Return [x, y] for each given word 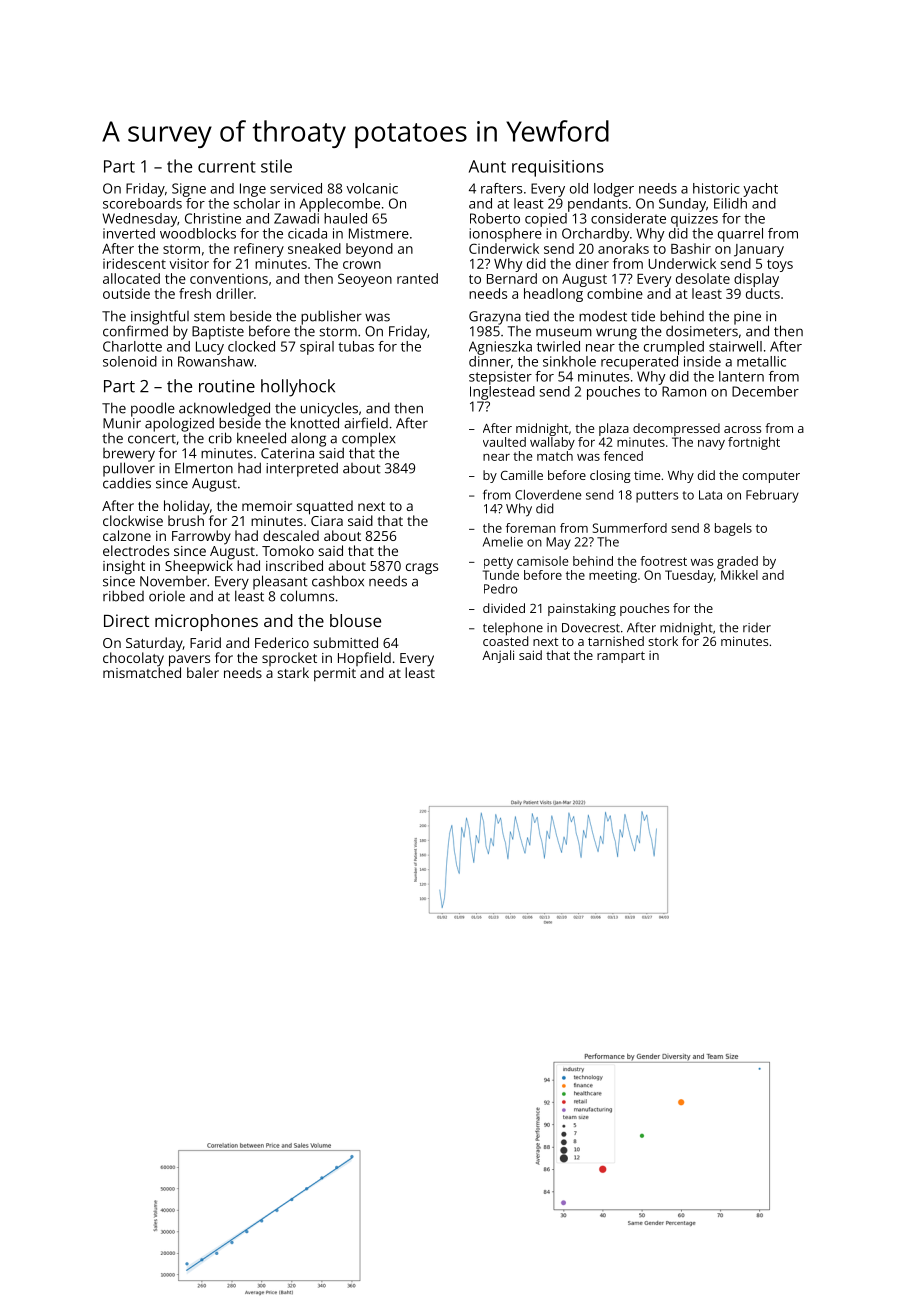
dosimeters [702, 331]
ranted [417, 278]
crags [422, 569]
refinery [259, 250]
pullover [129, 469]
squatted [325, 507]
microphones [206, 622]
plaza [614, 429]
